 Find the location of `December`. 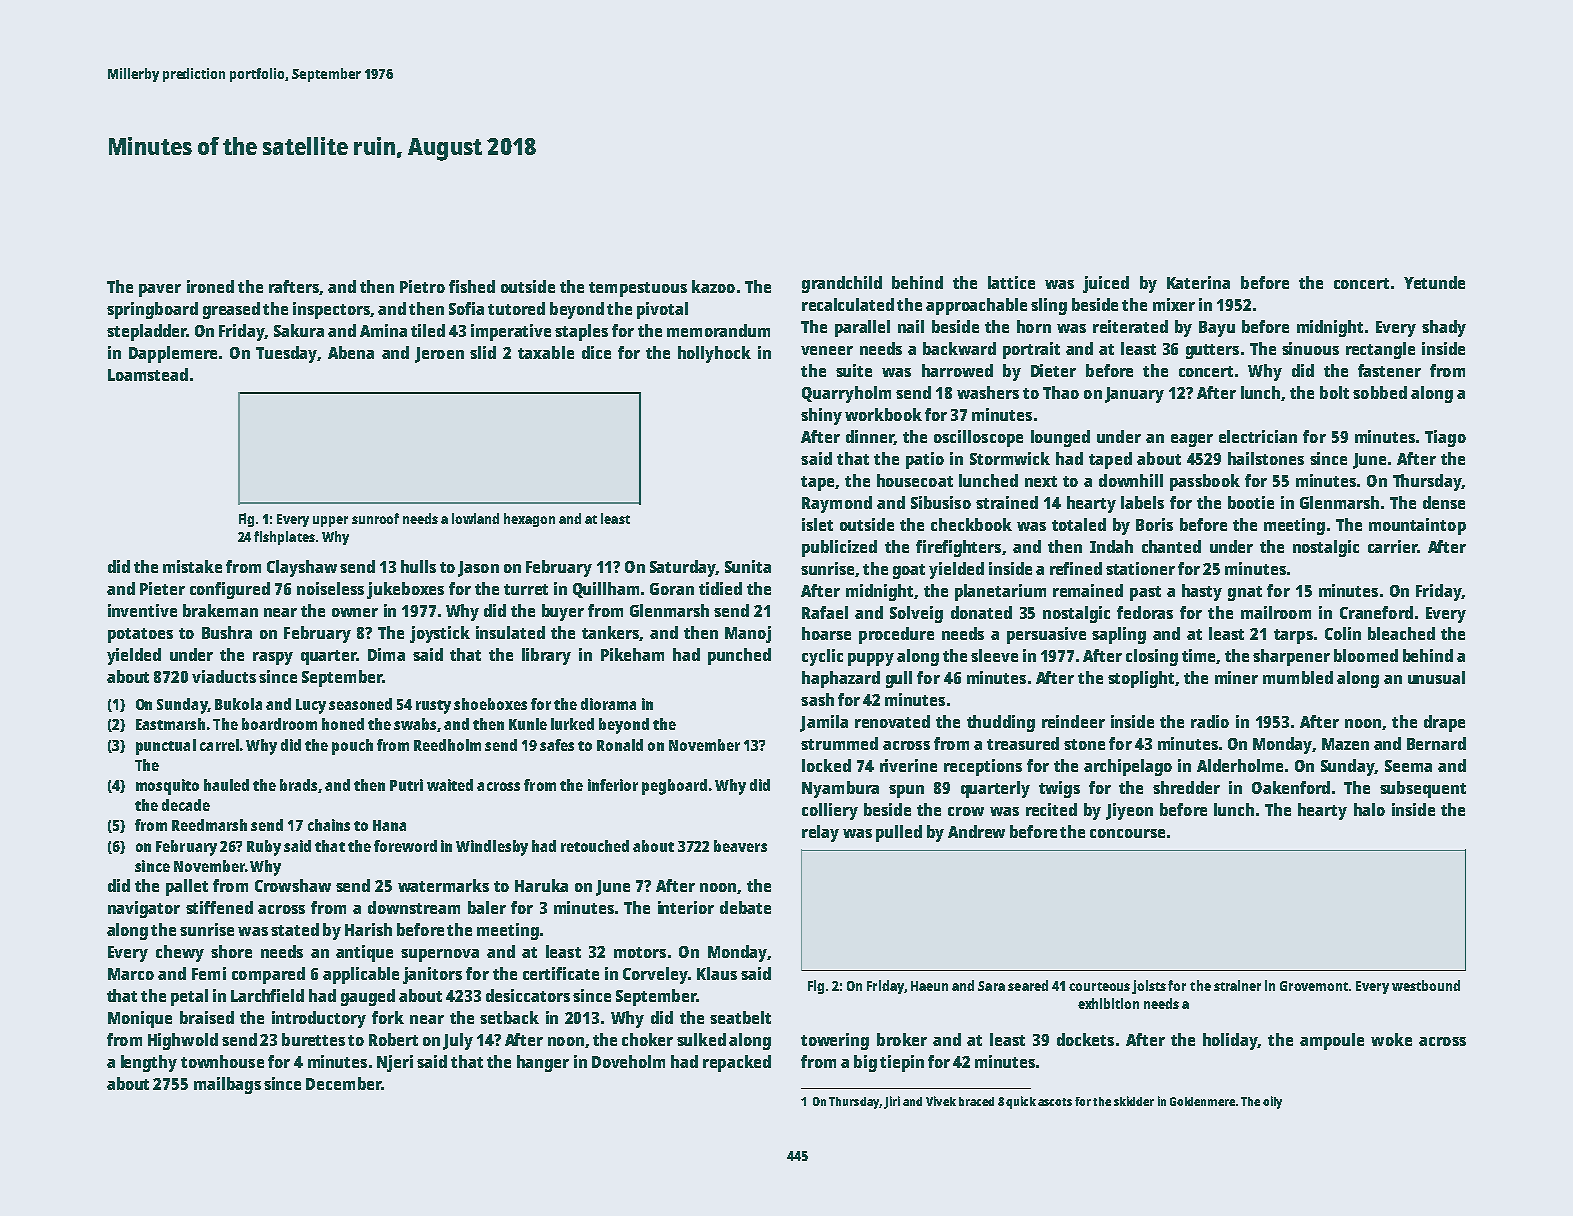

December is located at coordinates (343, 1083).
